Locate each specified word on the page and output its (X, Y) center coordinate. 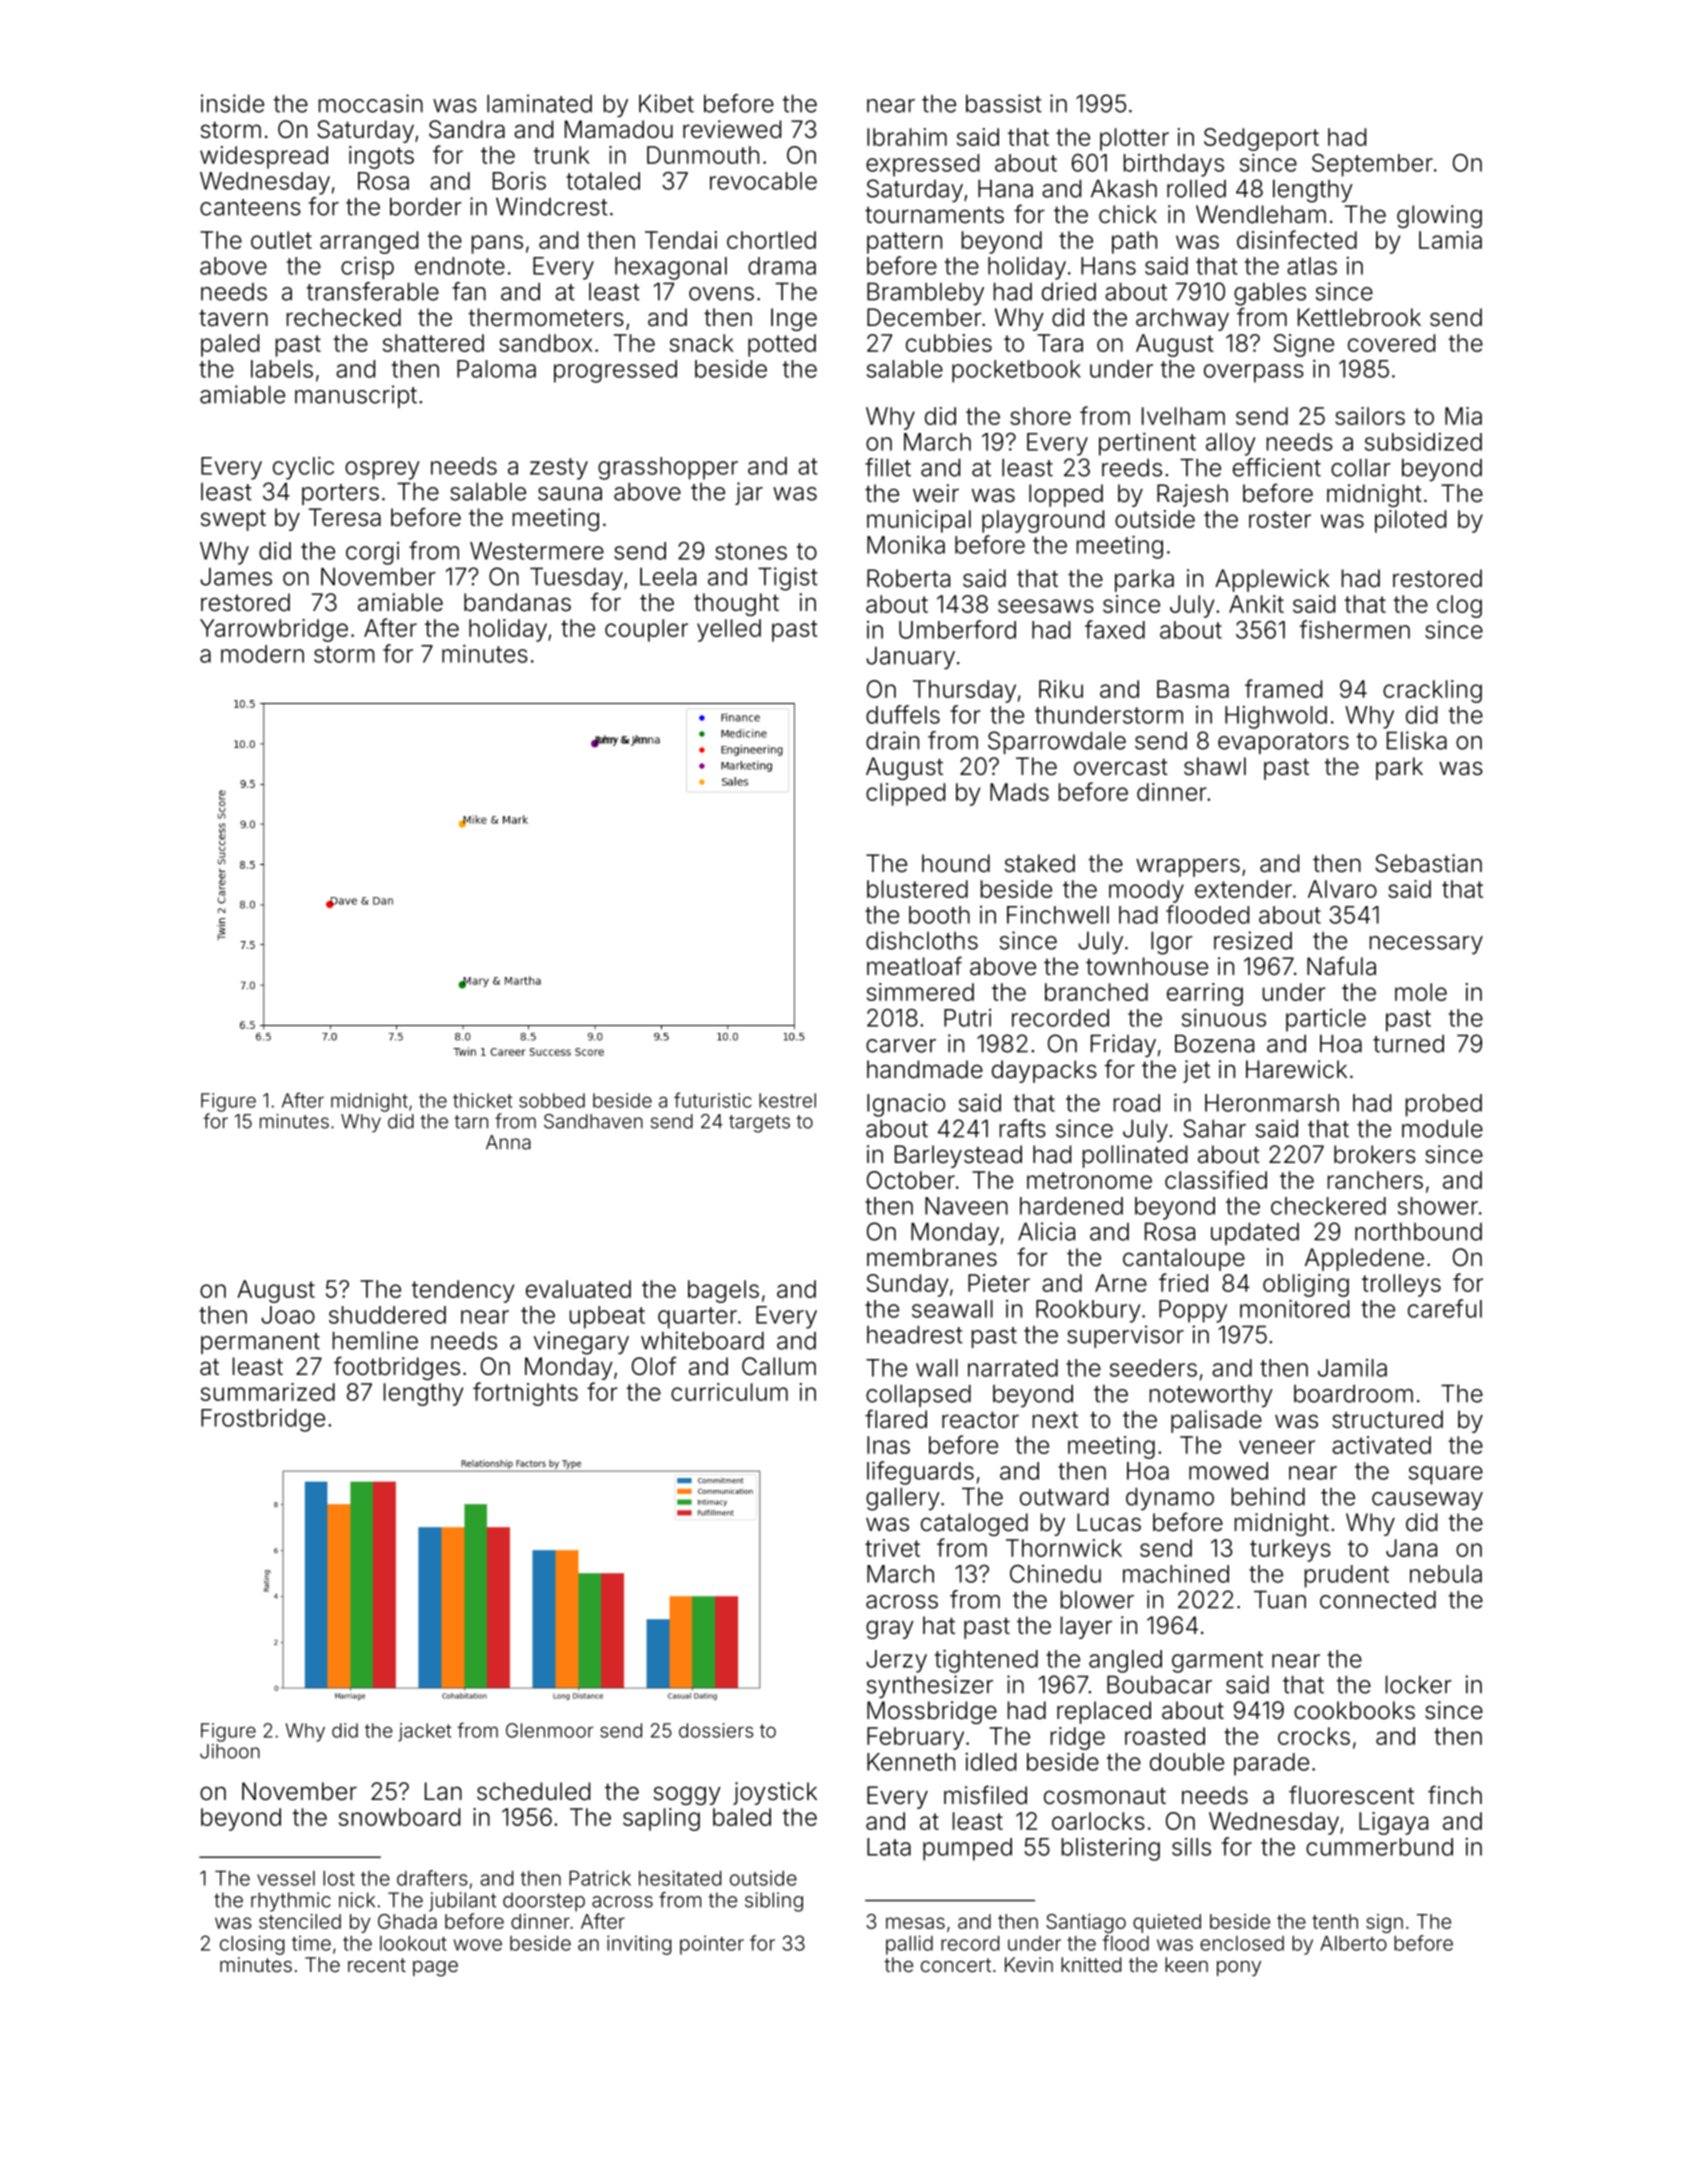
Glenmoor (550, 1730)
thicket (482, 1100)
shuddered (387, 1315)
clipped (905, 794)
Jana (1411, 1548)
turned (1408, 1044)
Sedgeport (1261, 139)
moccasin (371, 103)
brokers (1375, 1154)
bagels (723, 1291)
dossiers (716, 1730)
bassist (1004, 103)
